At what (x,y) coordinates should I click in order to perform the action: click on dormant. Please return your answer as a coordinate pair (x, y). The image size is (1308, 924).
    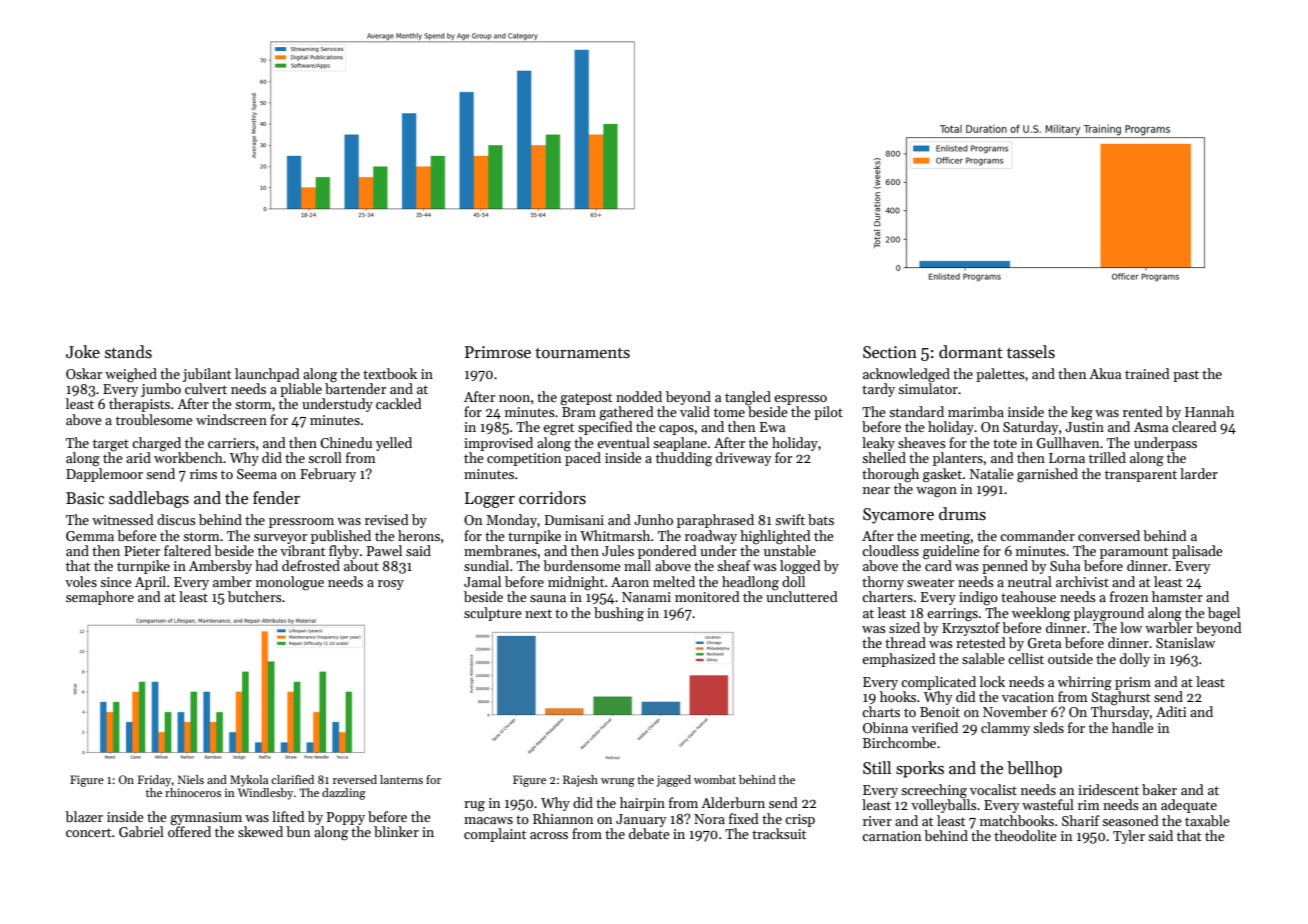
    Looking at the image, I should click on (971, 351).
